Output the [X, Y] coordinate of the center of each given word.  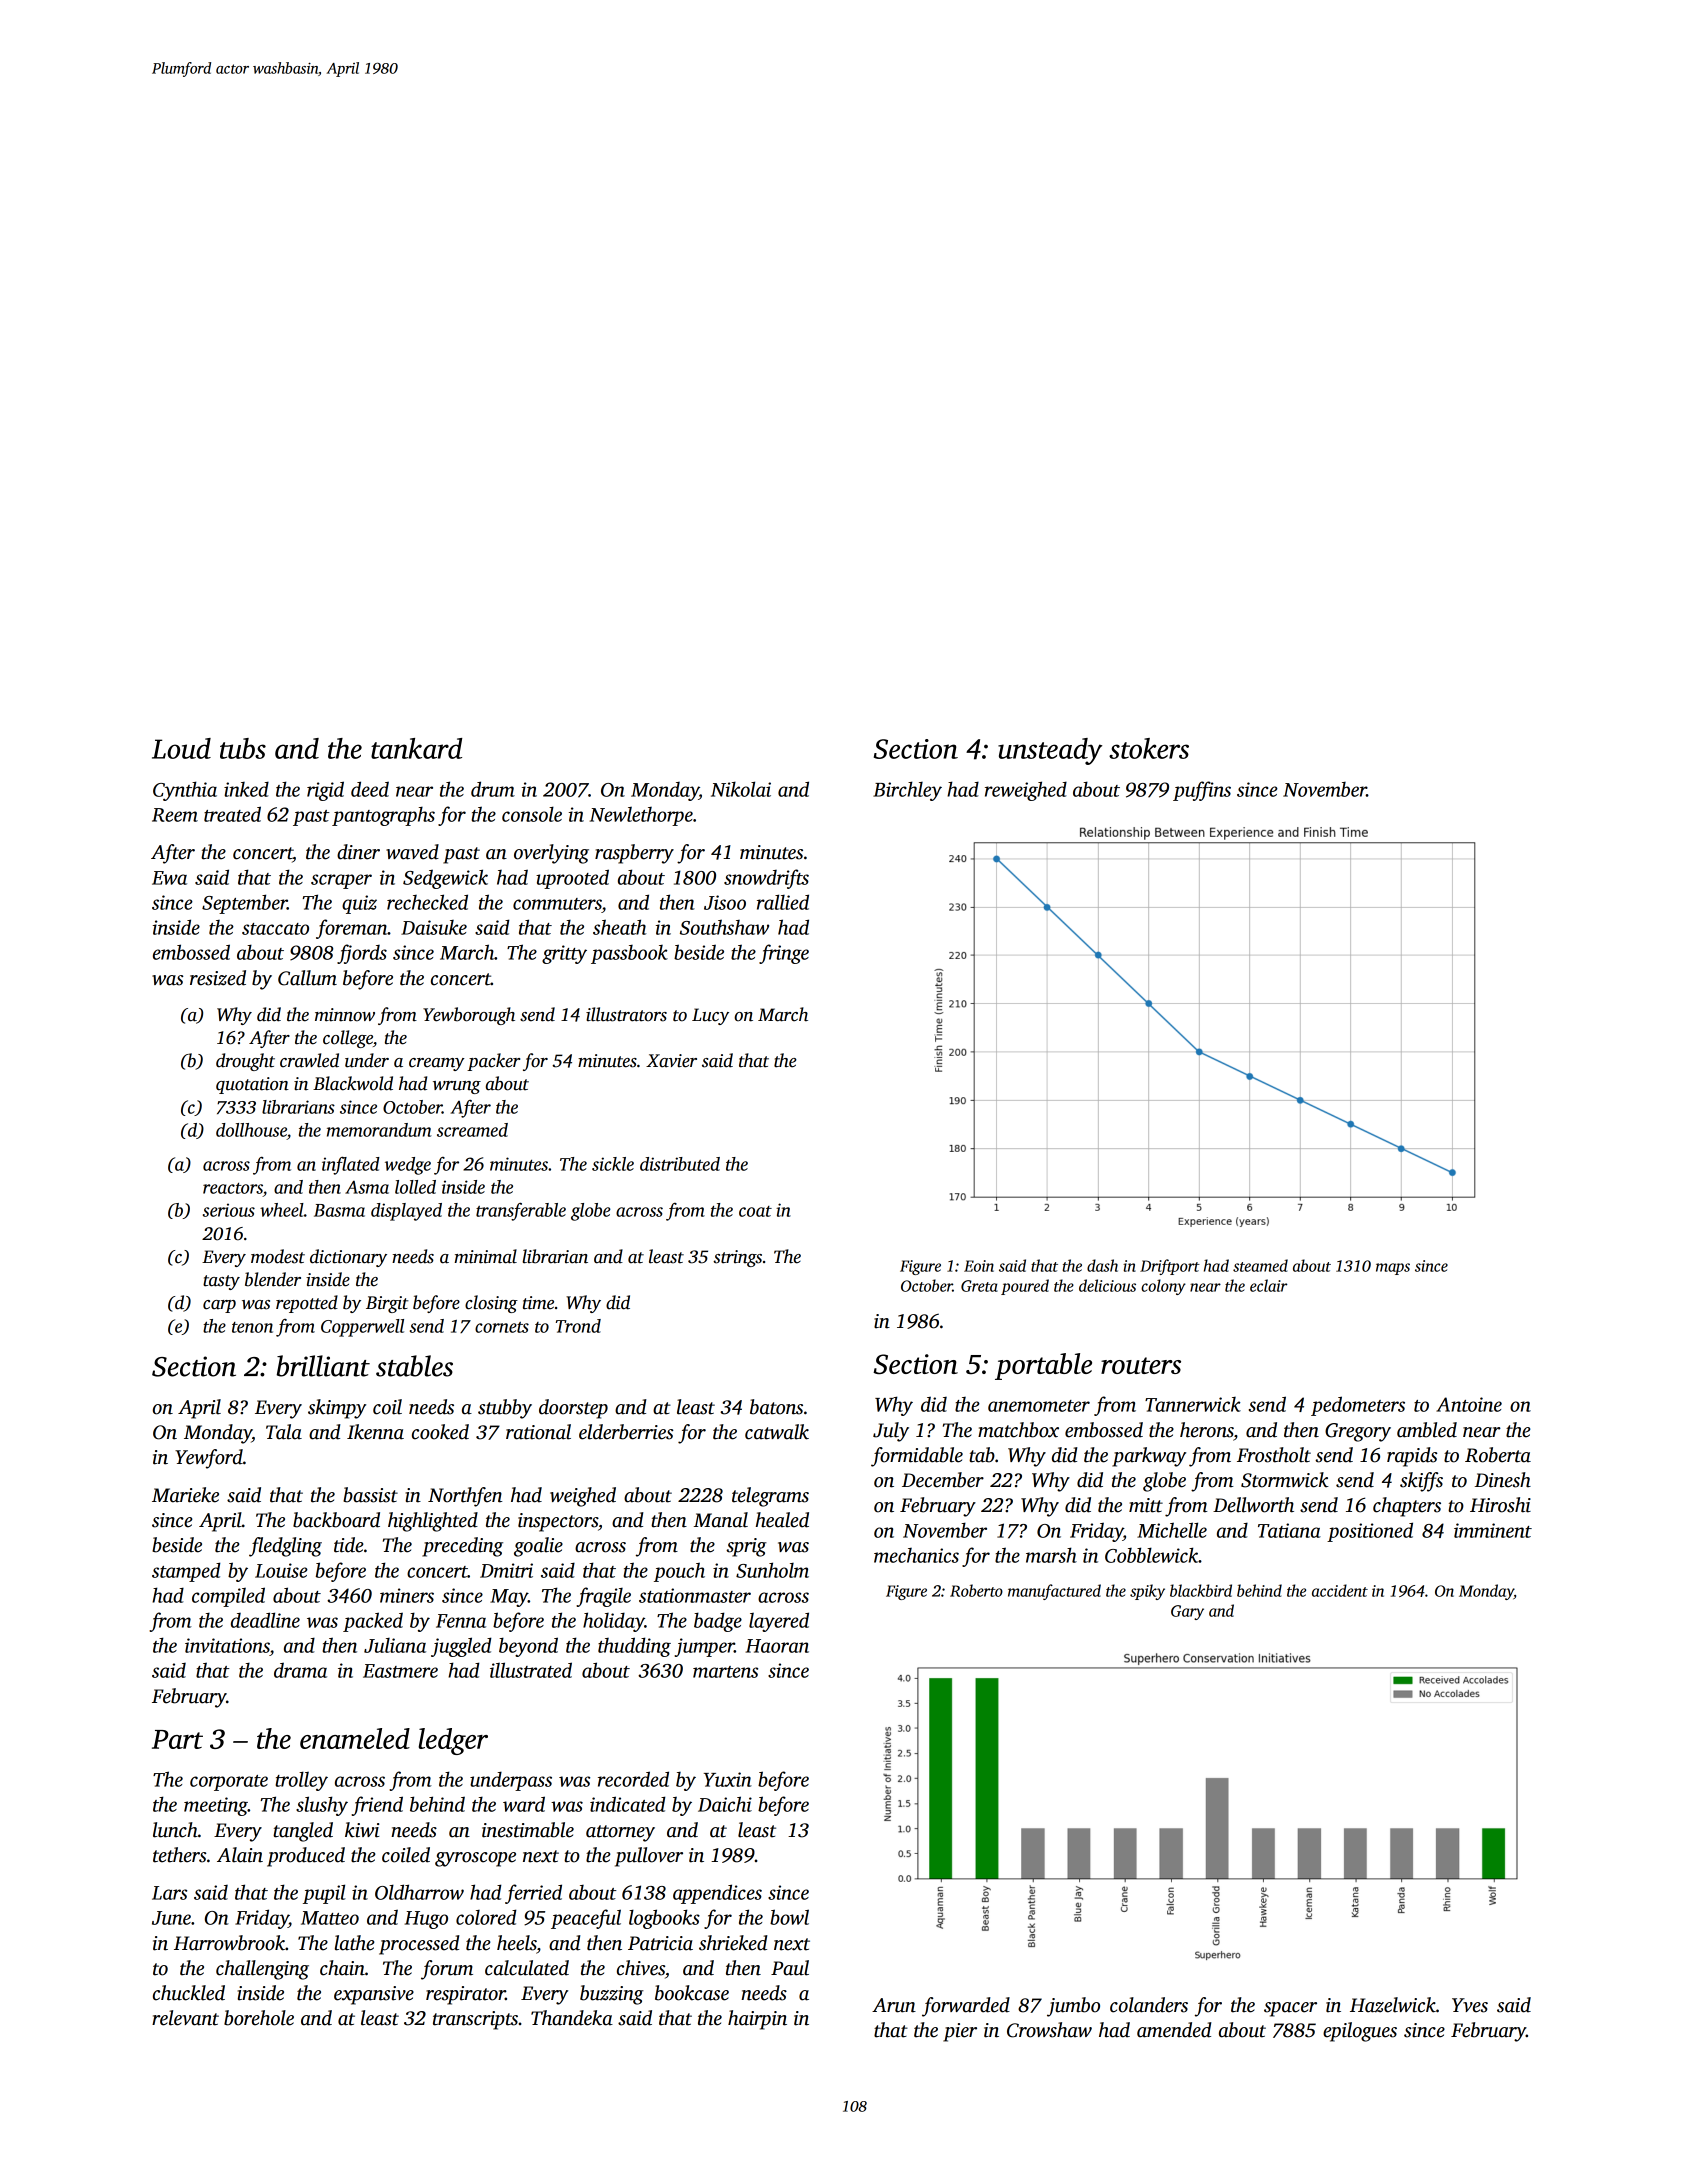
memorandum [379, 1130]
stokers [1149, 748]
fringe [784, 954]
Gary [1187, 1612]
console [532, 814]
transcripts [475, 2020]
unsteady [1050, 751]
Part [177, 1739]
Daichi [725, 1804]
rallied [783, 902]
